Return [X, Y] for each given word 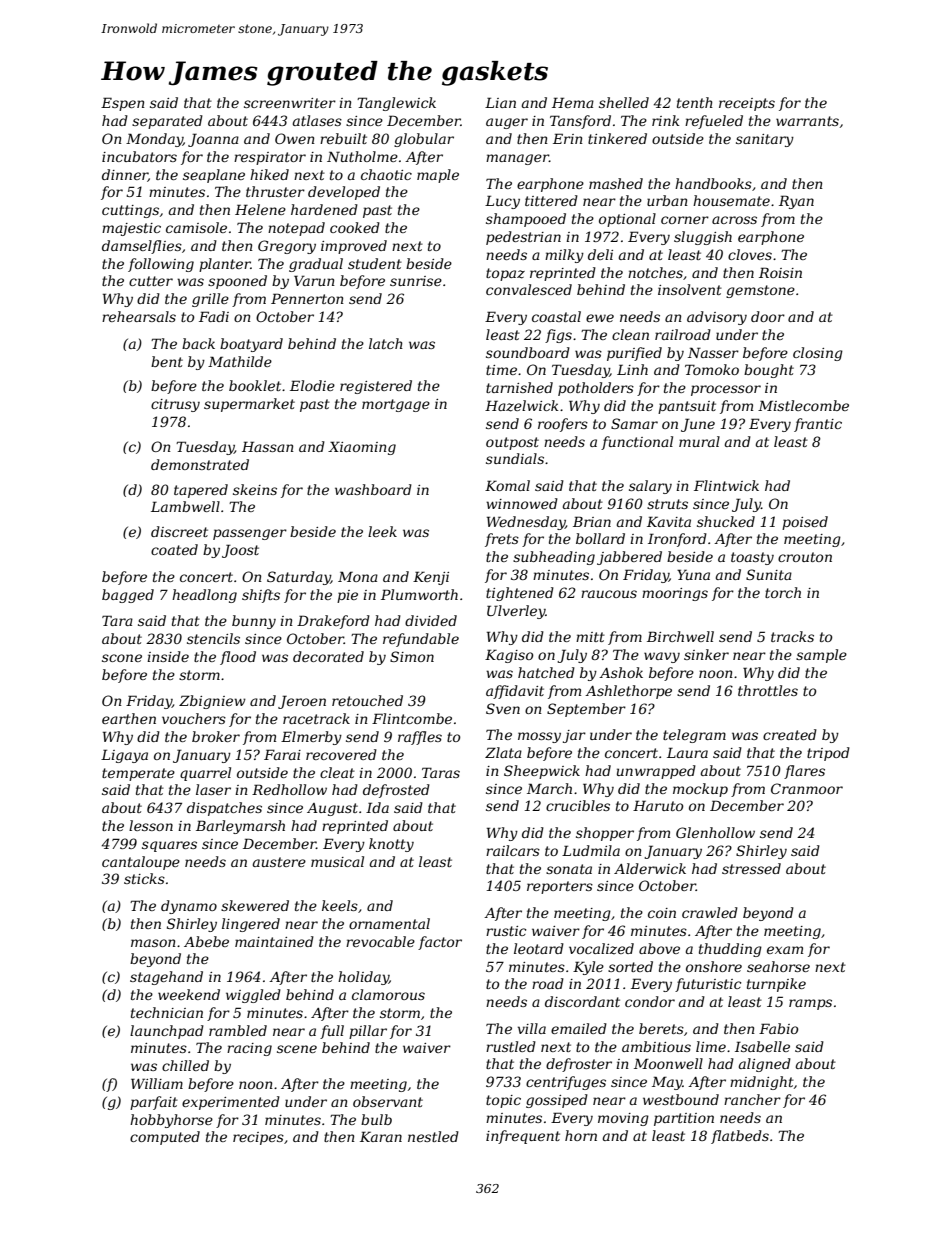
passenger [250, 534]
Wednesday [526, 523]
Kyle [588, 968]
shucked [726, 521]
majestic [131, 229]
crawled [710, 912]
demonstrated [200, 464]
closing [818, 354]
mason [153, 943]
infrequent [523, 1137]
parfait [154, 1103]
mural [699, 441]
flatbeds [740, 1137]
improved [354, 247]
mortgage [396, 405]
